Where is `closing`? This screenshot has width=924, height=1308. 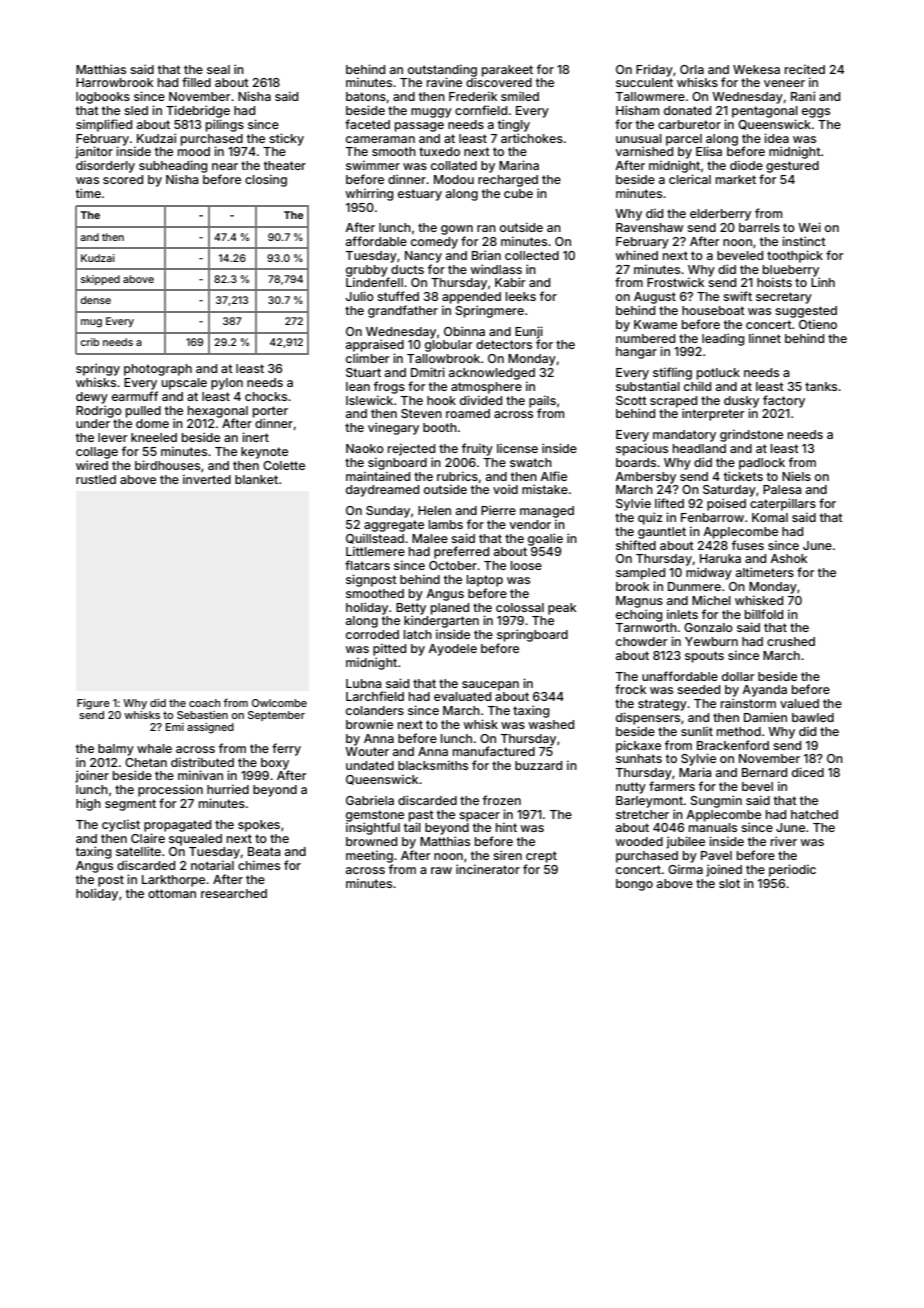 closing is located at coordinates (266, 180).
